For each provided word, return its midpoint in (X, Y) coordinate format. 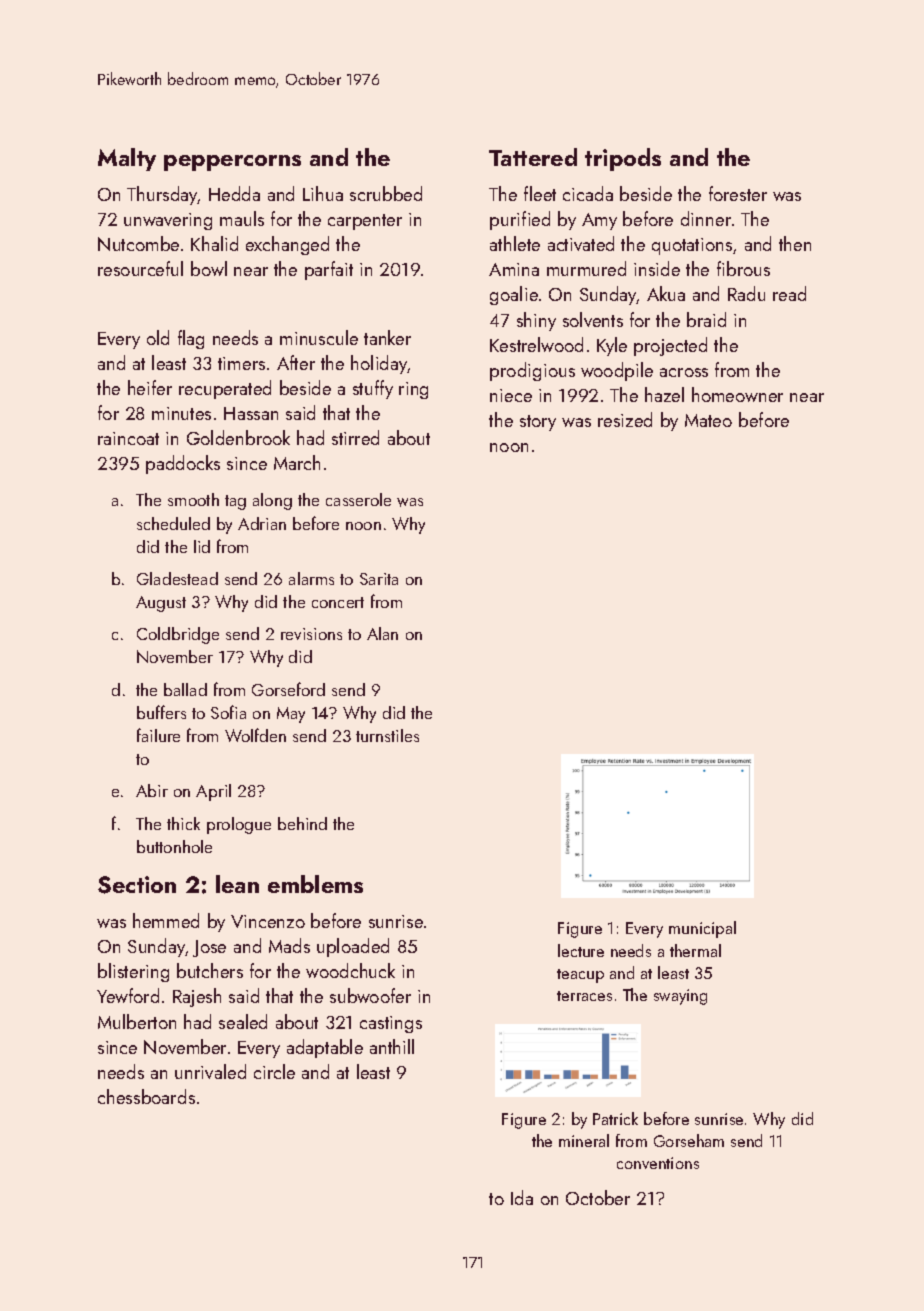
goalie (514, 295)
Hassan (251, 413)
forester (738, 193)
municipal (702, 929)
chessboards (146, 1096)
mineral (584, 1140)
